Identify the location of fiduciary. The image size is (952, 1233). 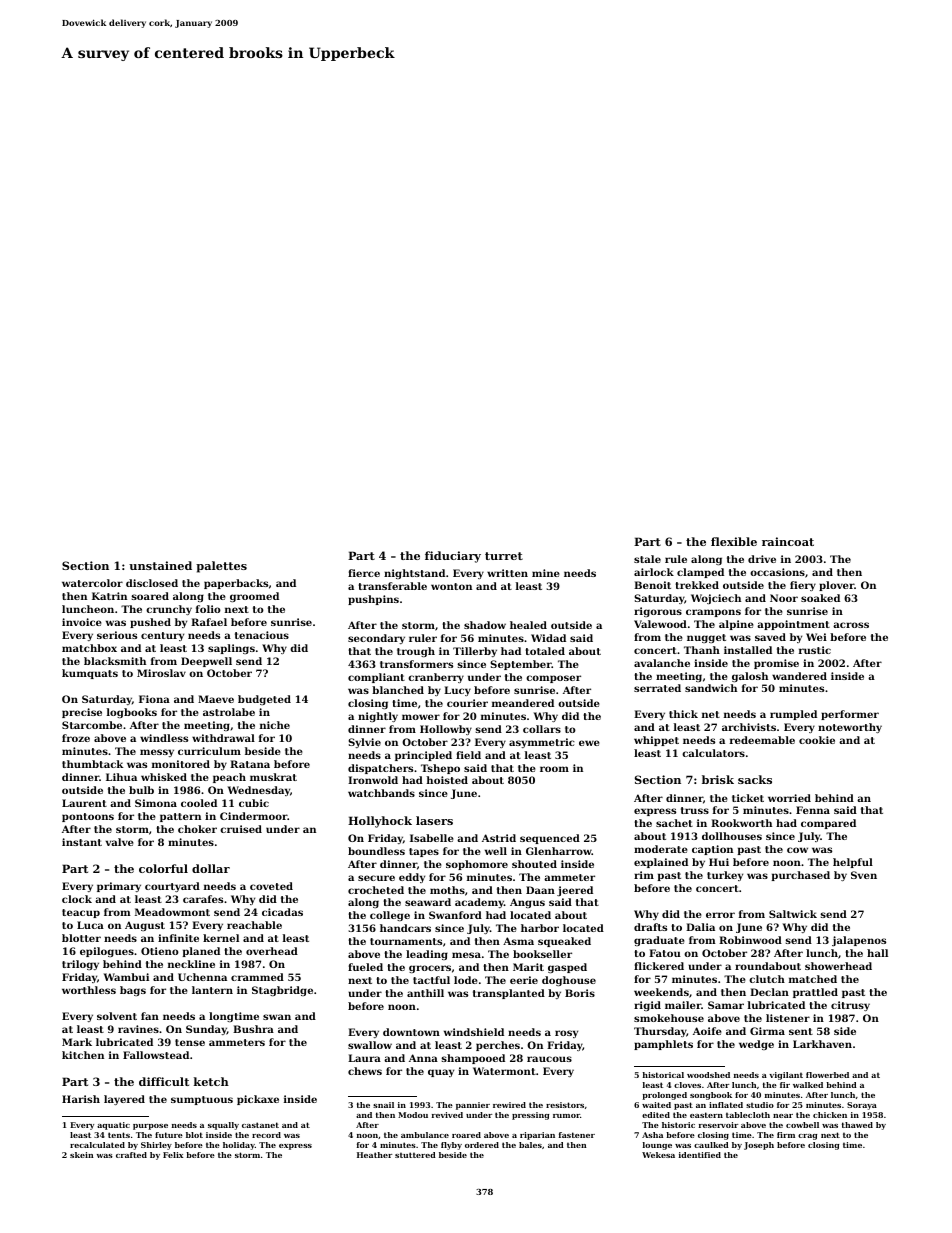
(453, 557).
